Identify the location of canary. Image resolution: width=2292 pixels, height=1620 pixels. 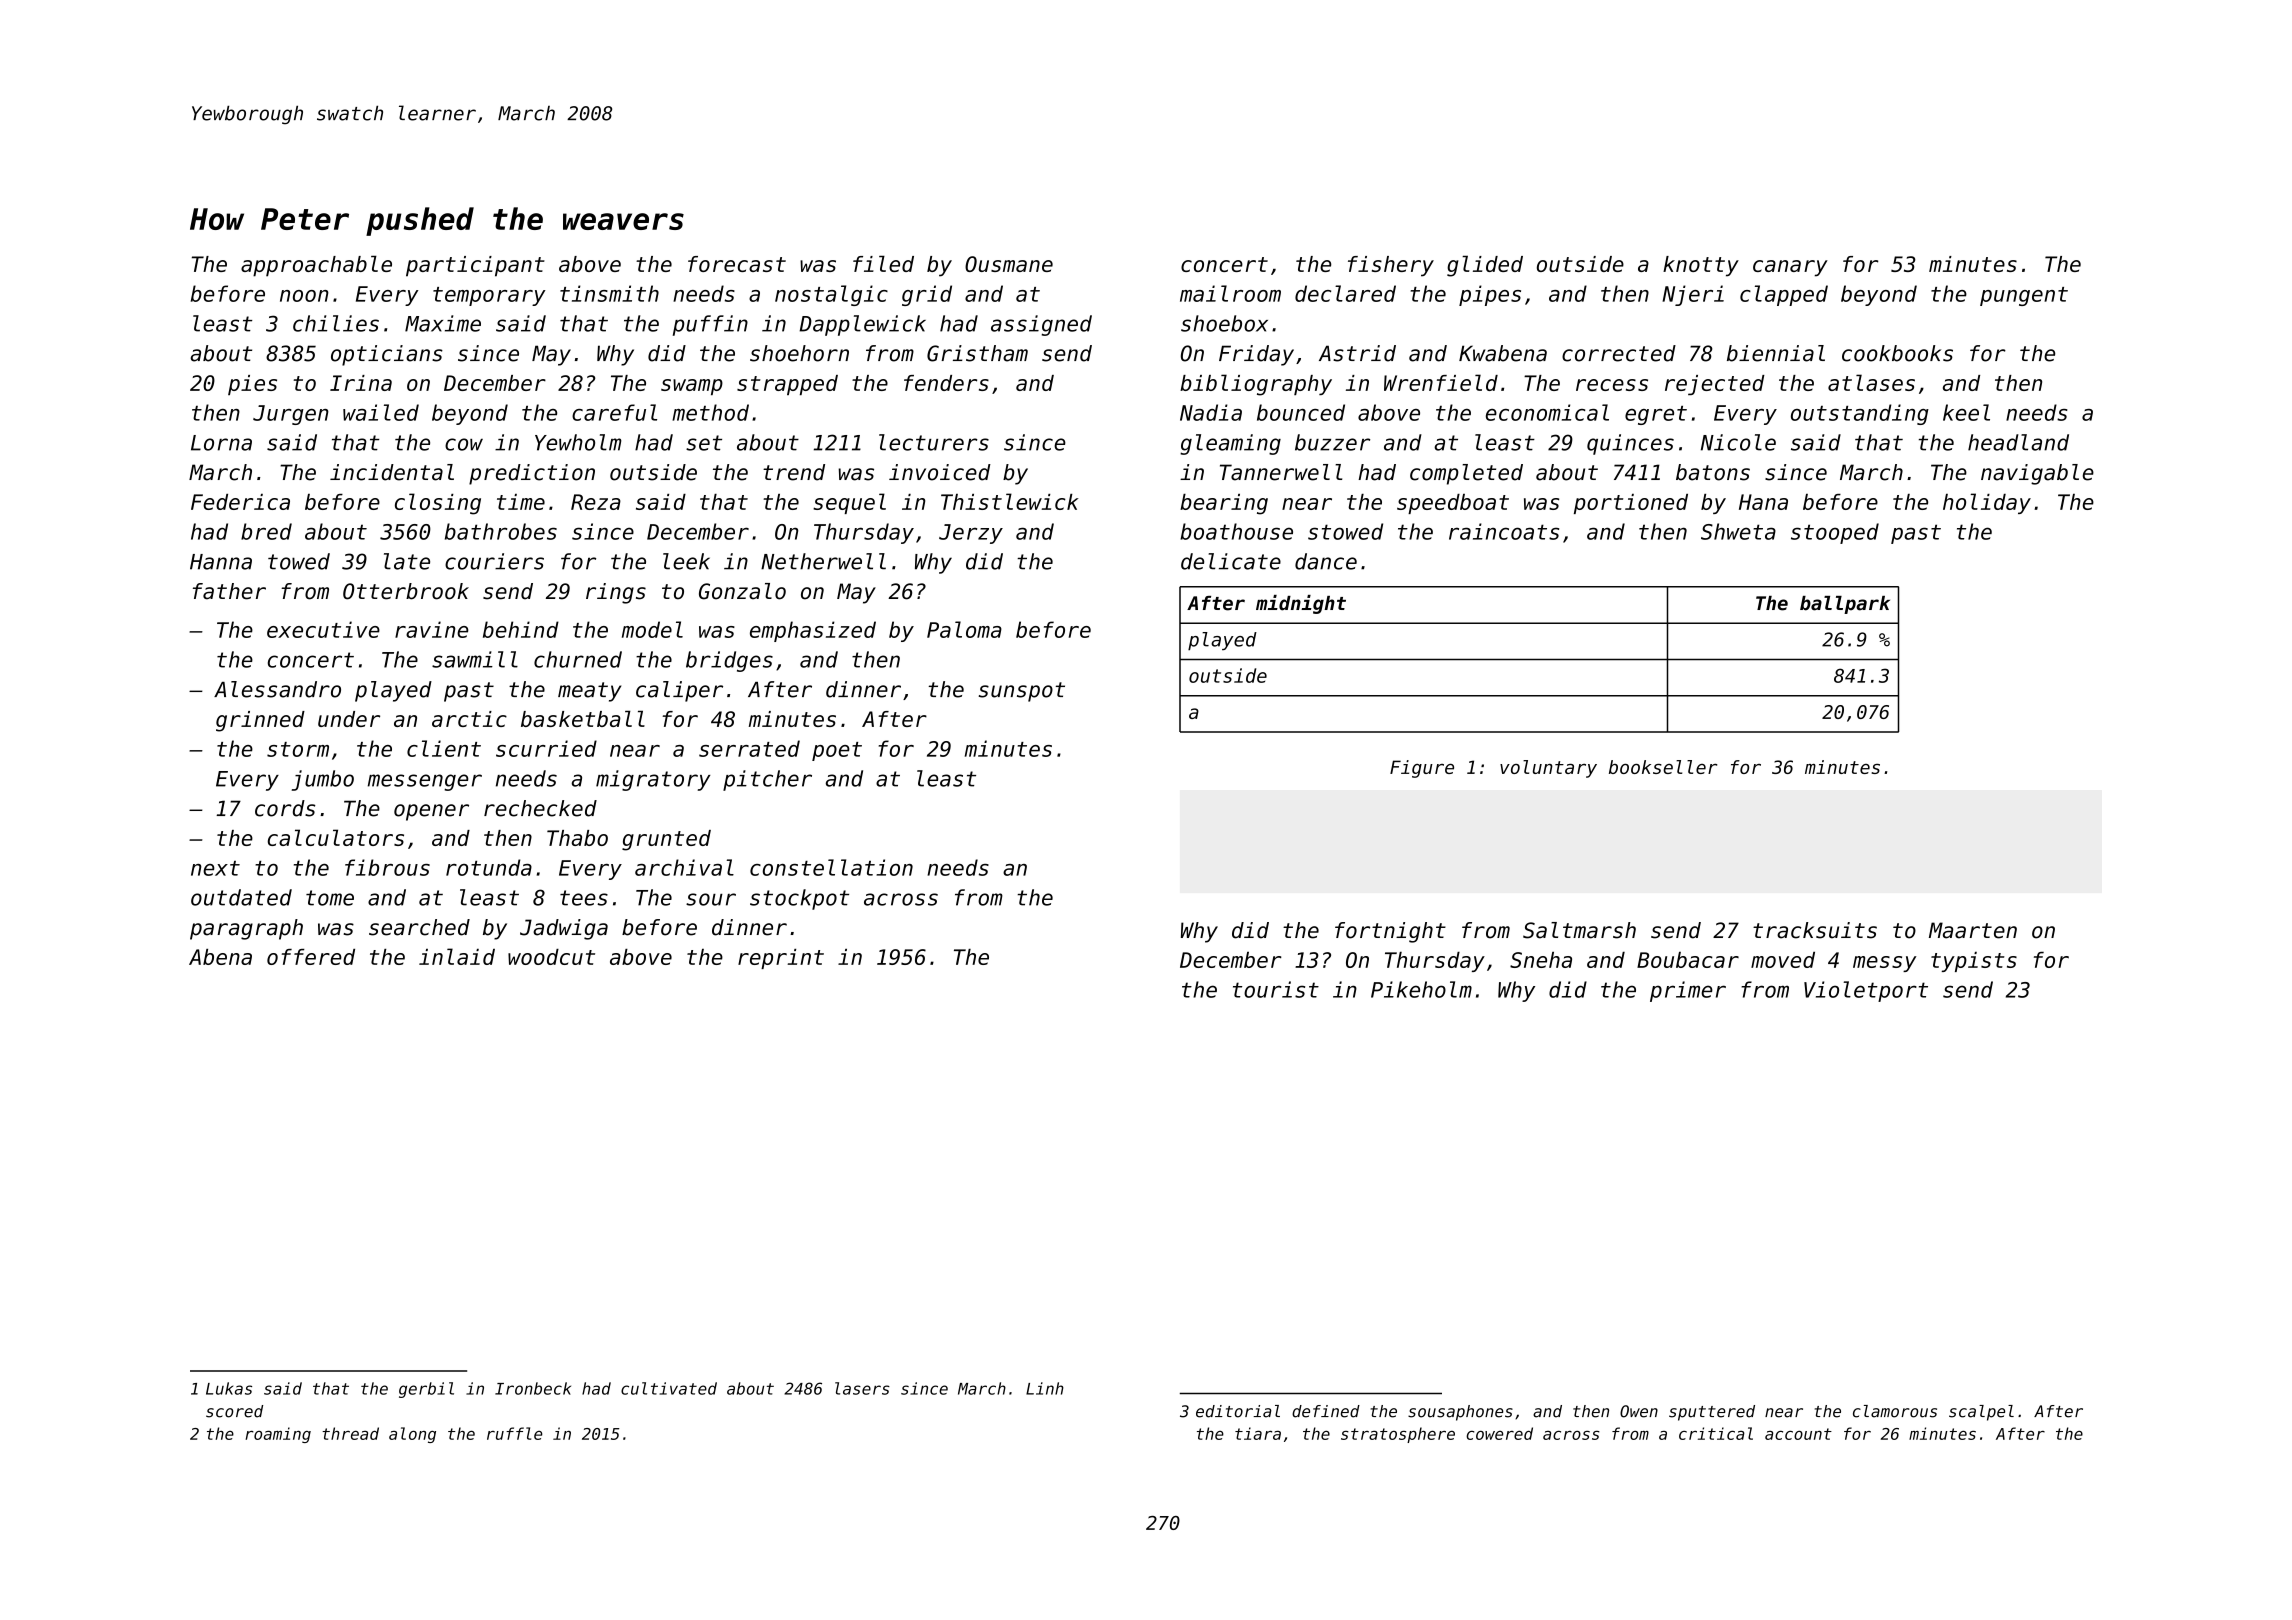
(1790, 268).
